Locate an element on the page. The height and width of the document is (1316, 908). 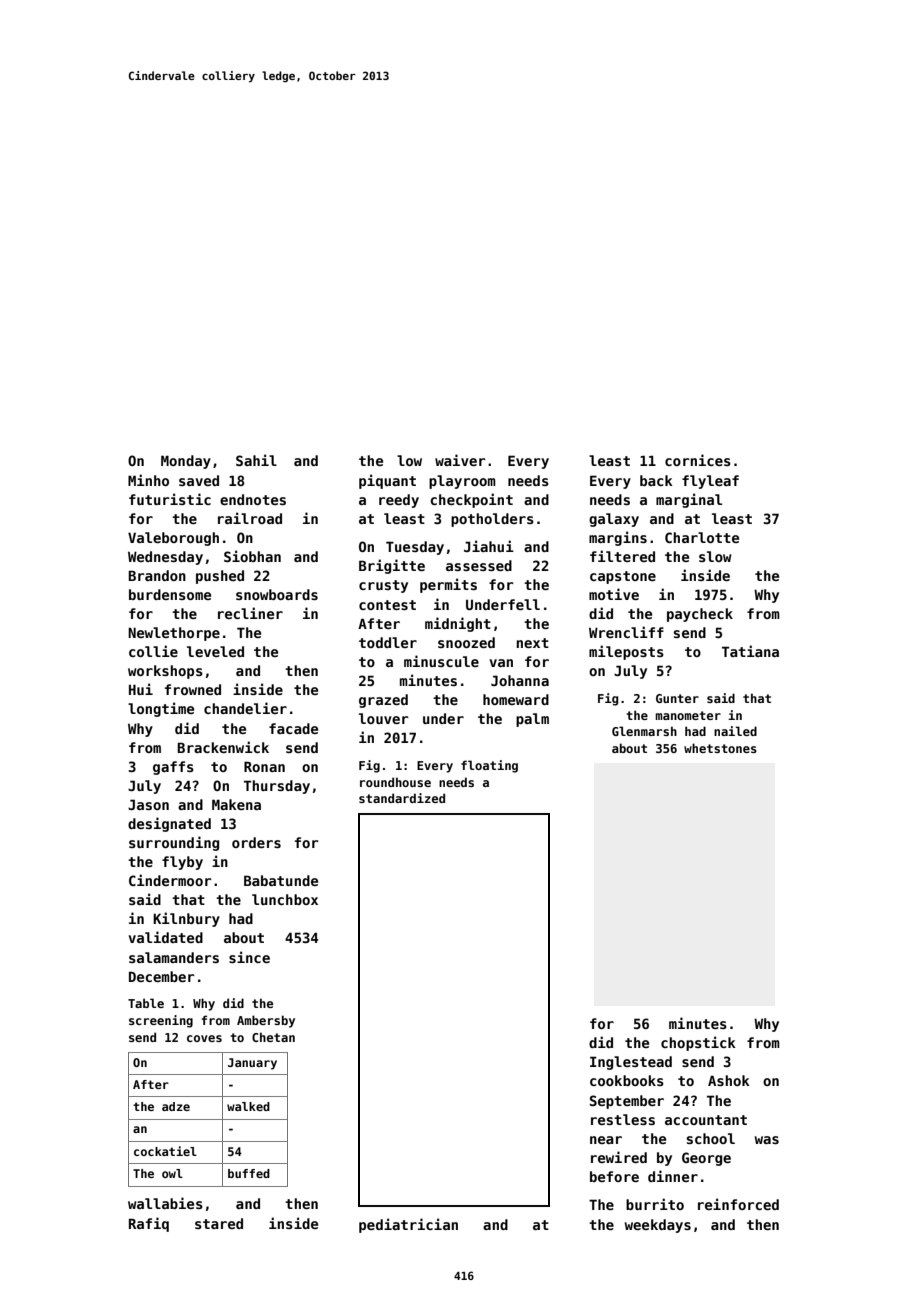
Inglestead is located at coordinates (631, 1063).
